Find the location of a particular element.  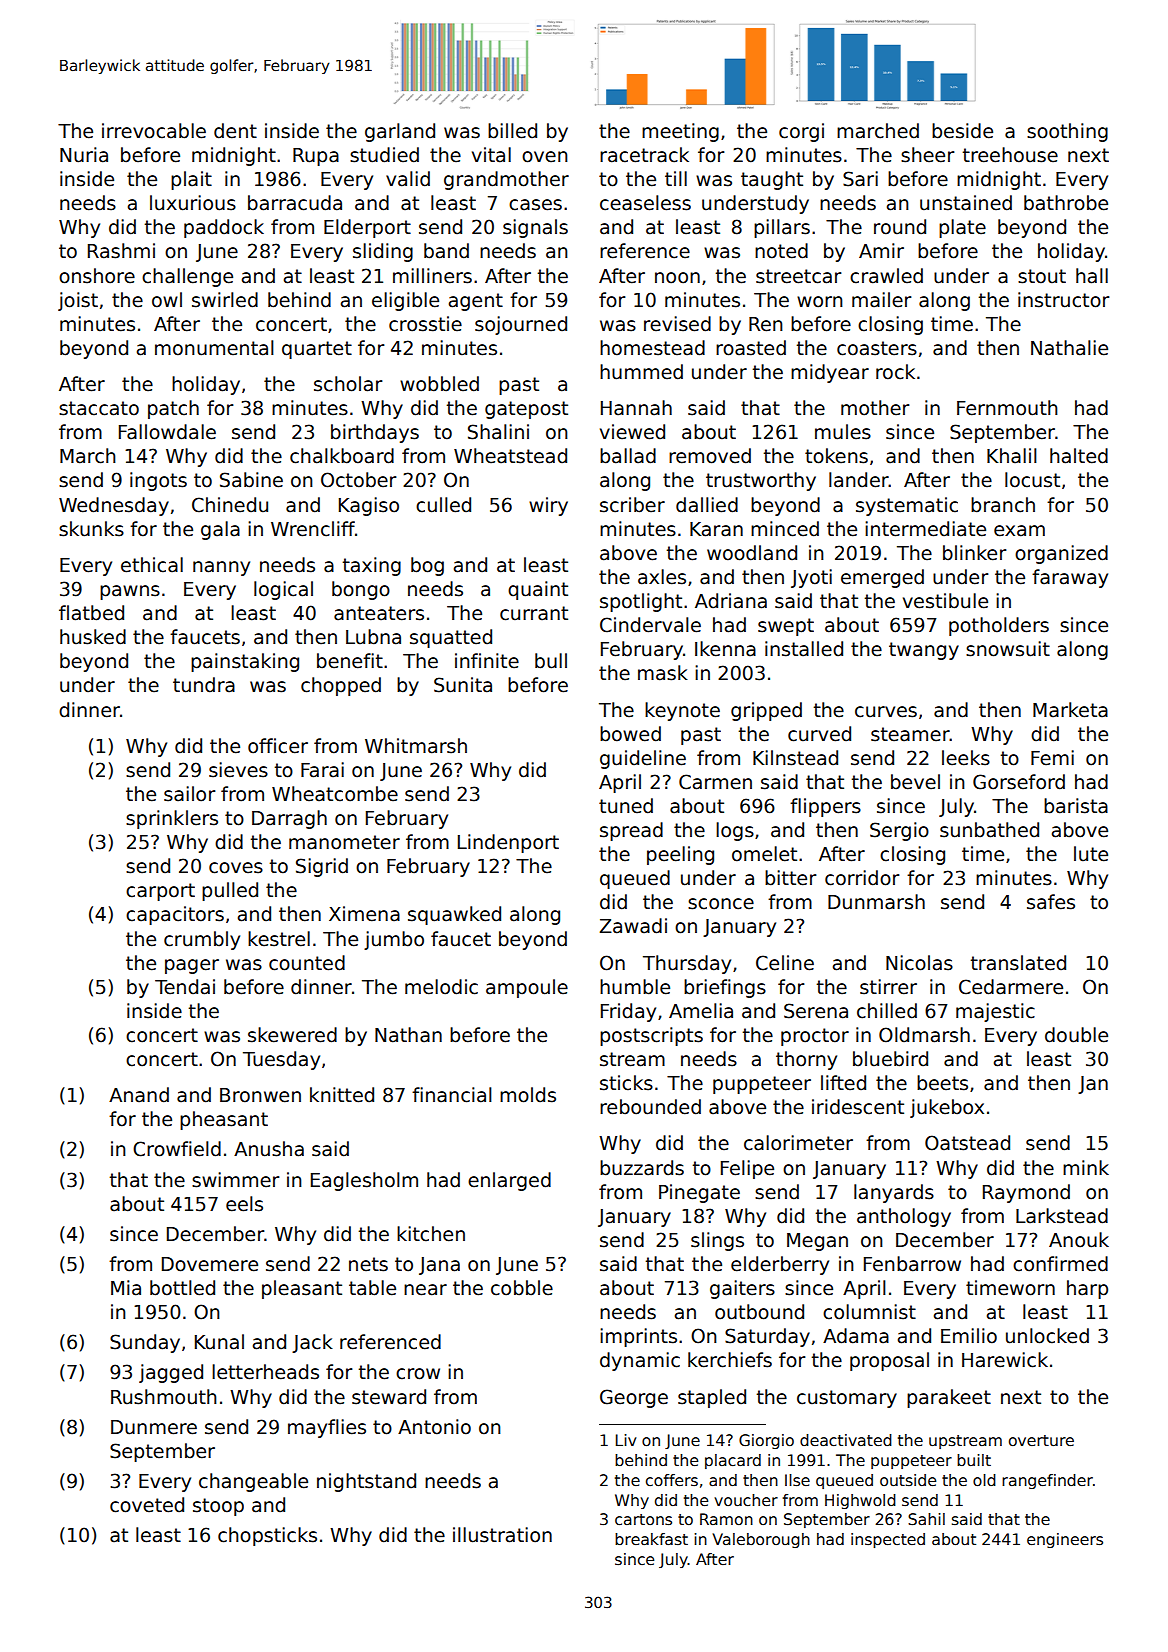

tokens is located at coordinates (836, 456).
